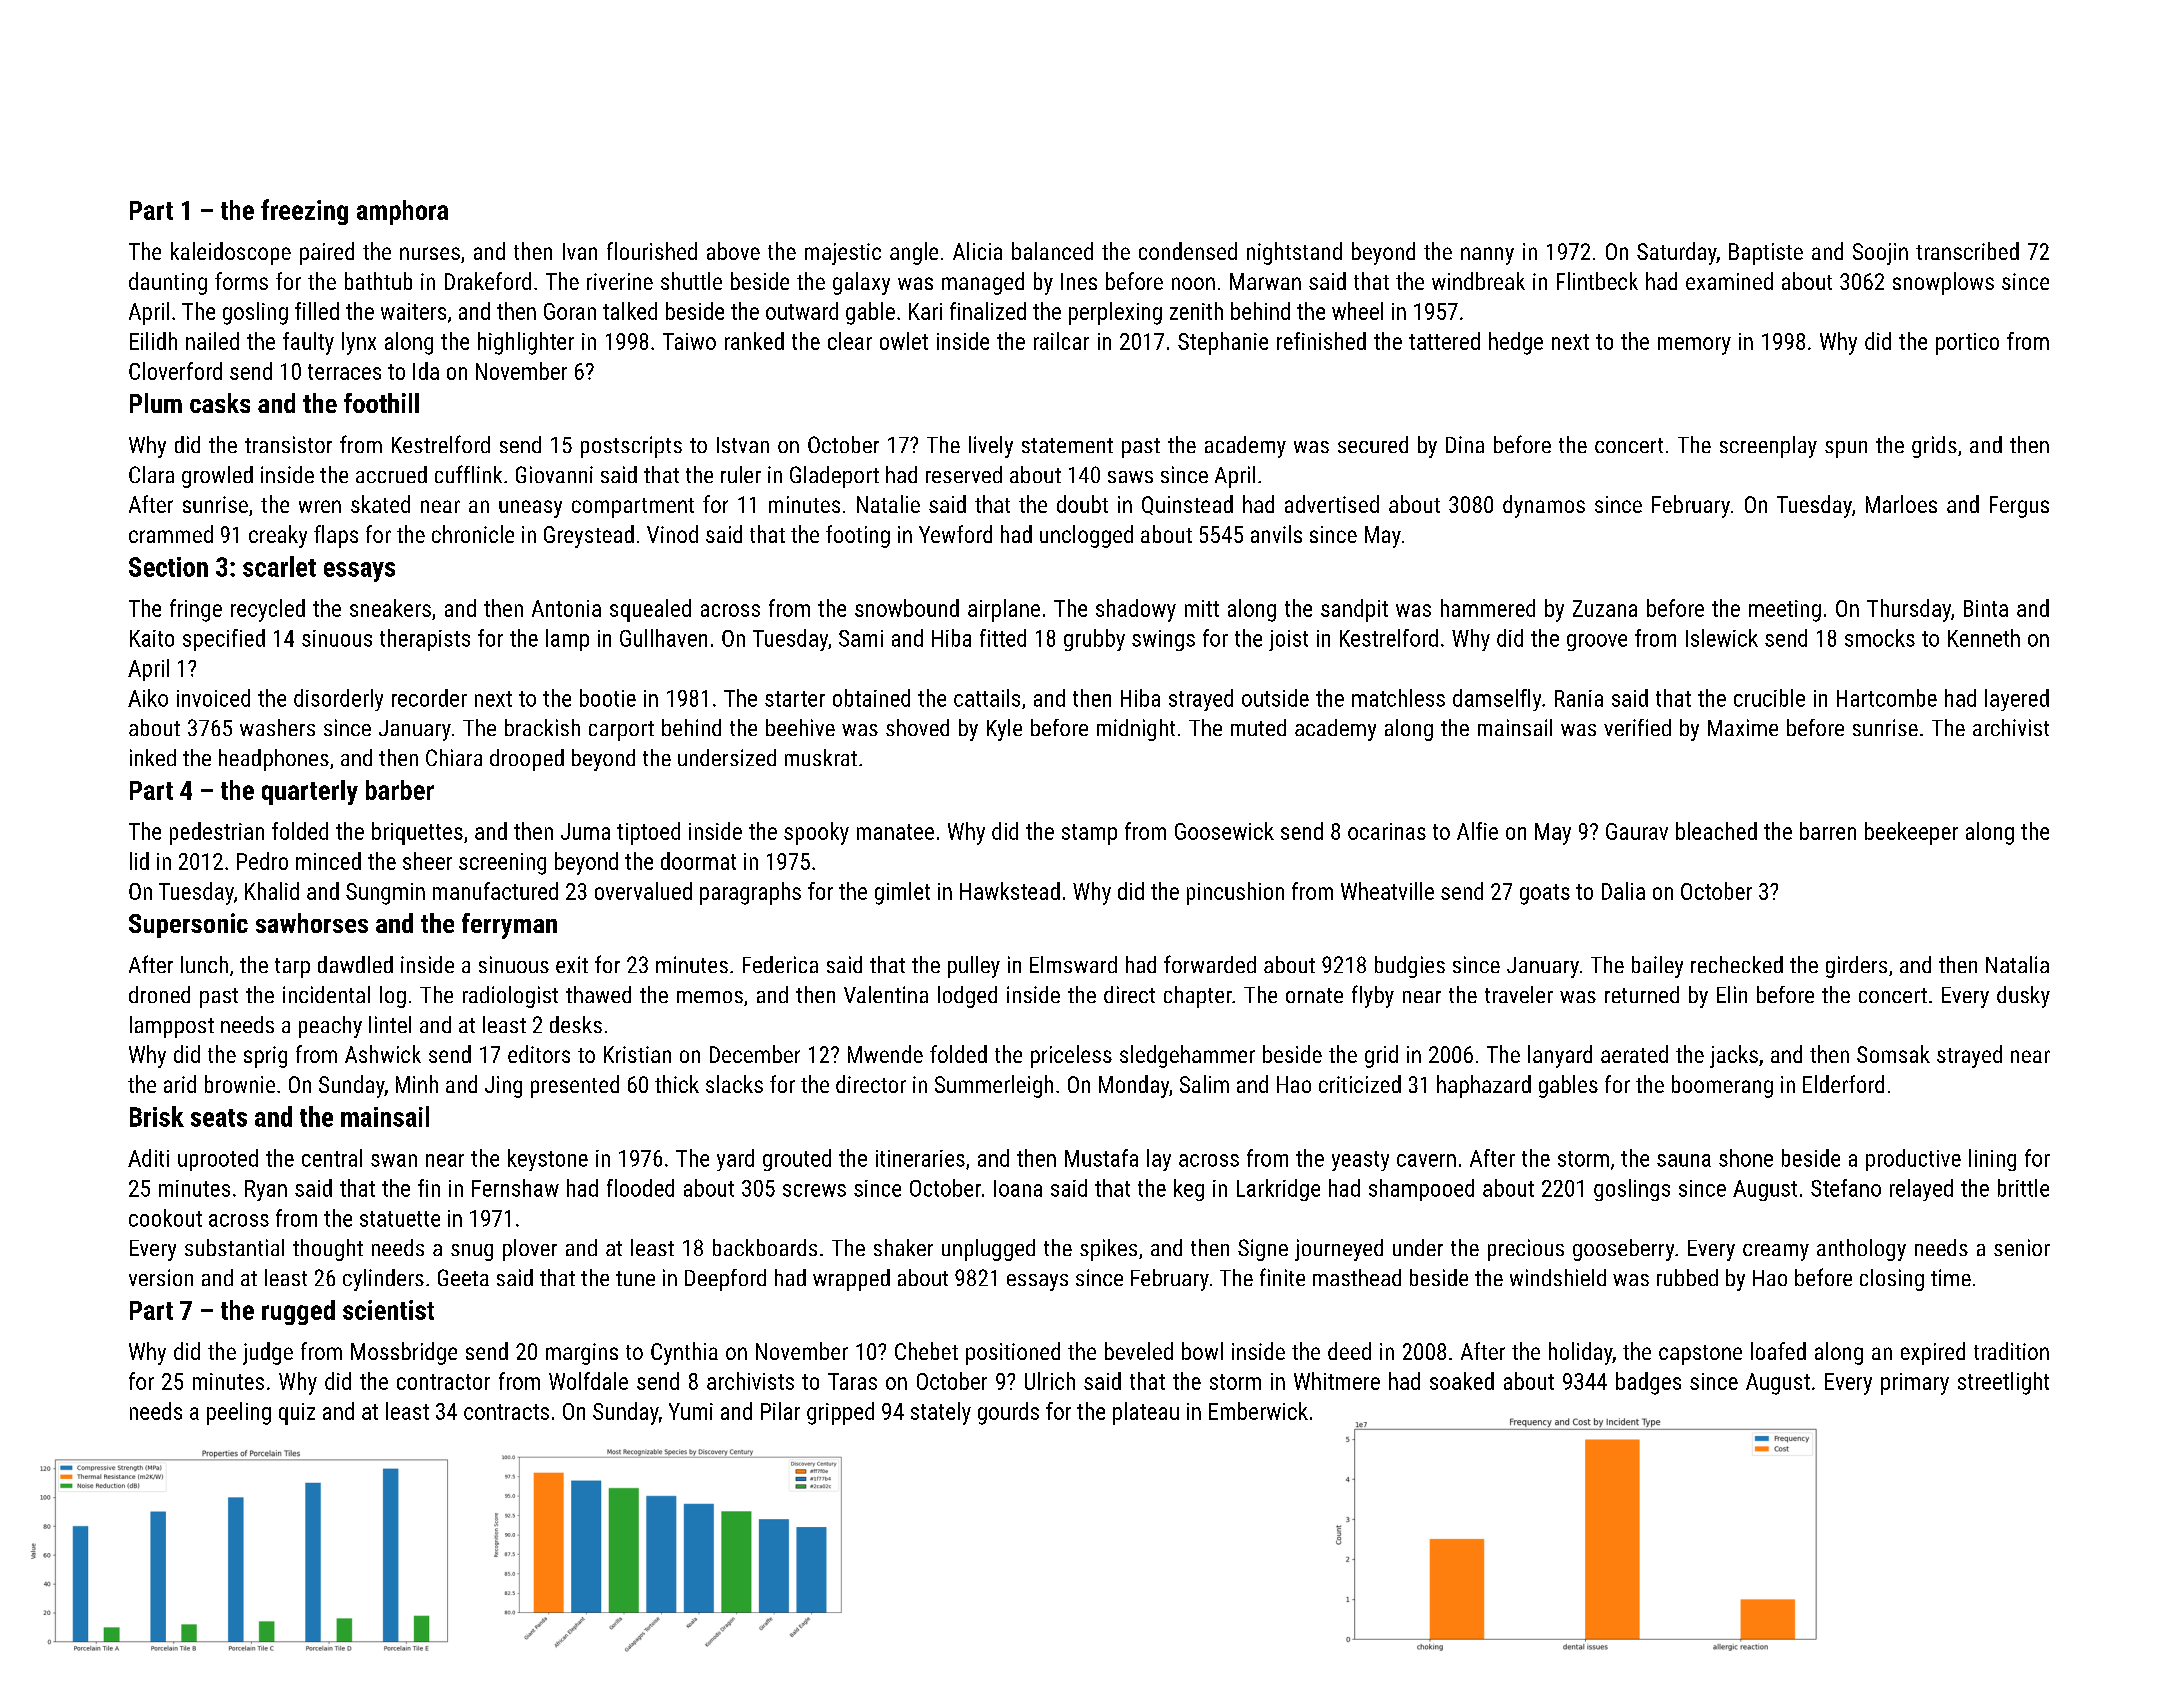 Image resolution: width=2178 pixels, height=1683 pixels. What do you see at coordinates (506, 1412) in the screenshot?
I see `contracts` at bounding box center [506, 1412].
